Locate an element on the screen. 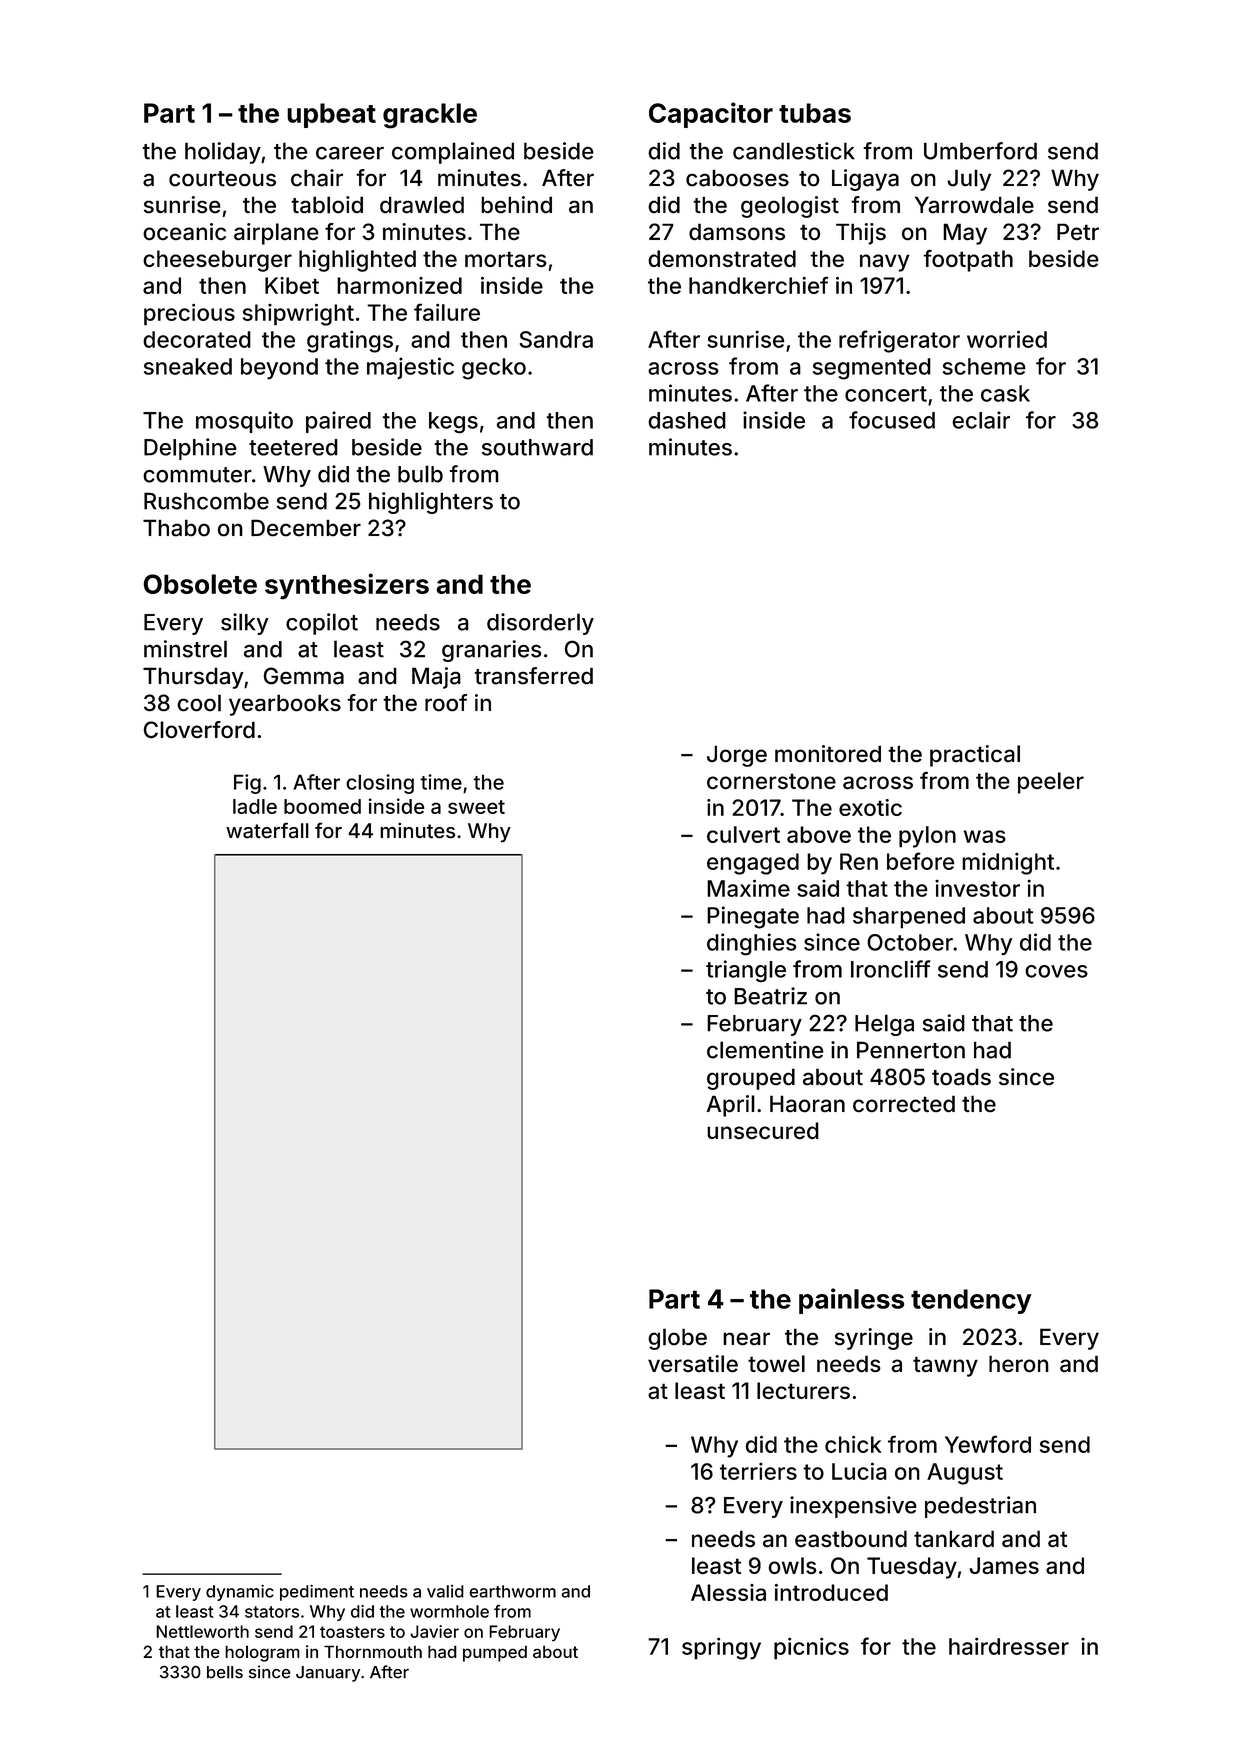  dynamic is located at coordinates (240, 1593).
